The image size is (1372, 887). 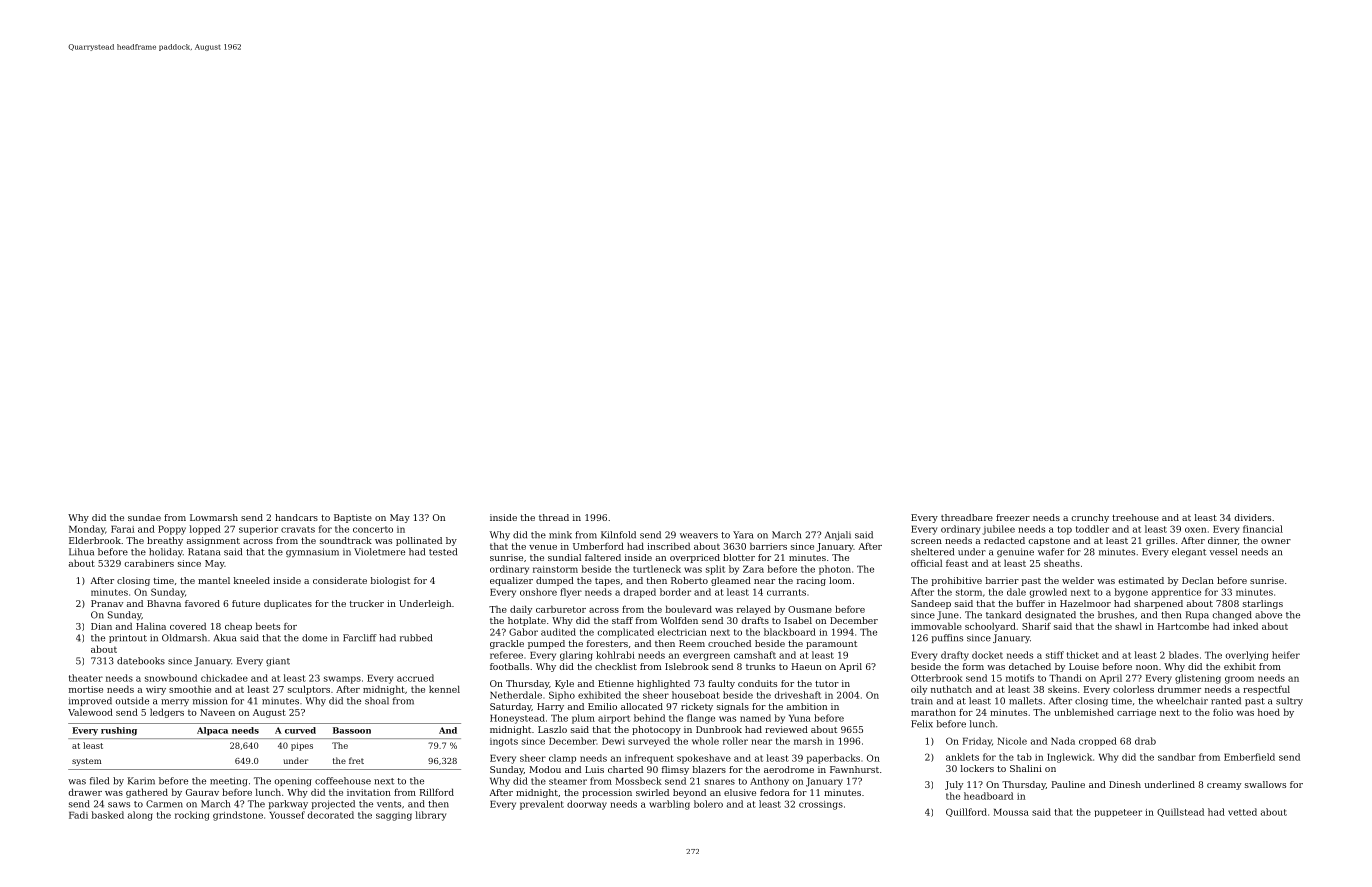 I want to click on Karim, so click(x=141, y=781).
